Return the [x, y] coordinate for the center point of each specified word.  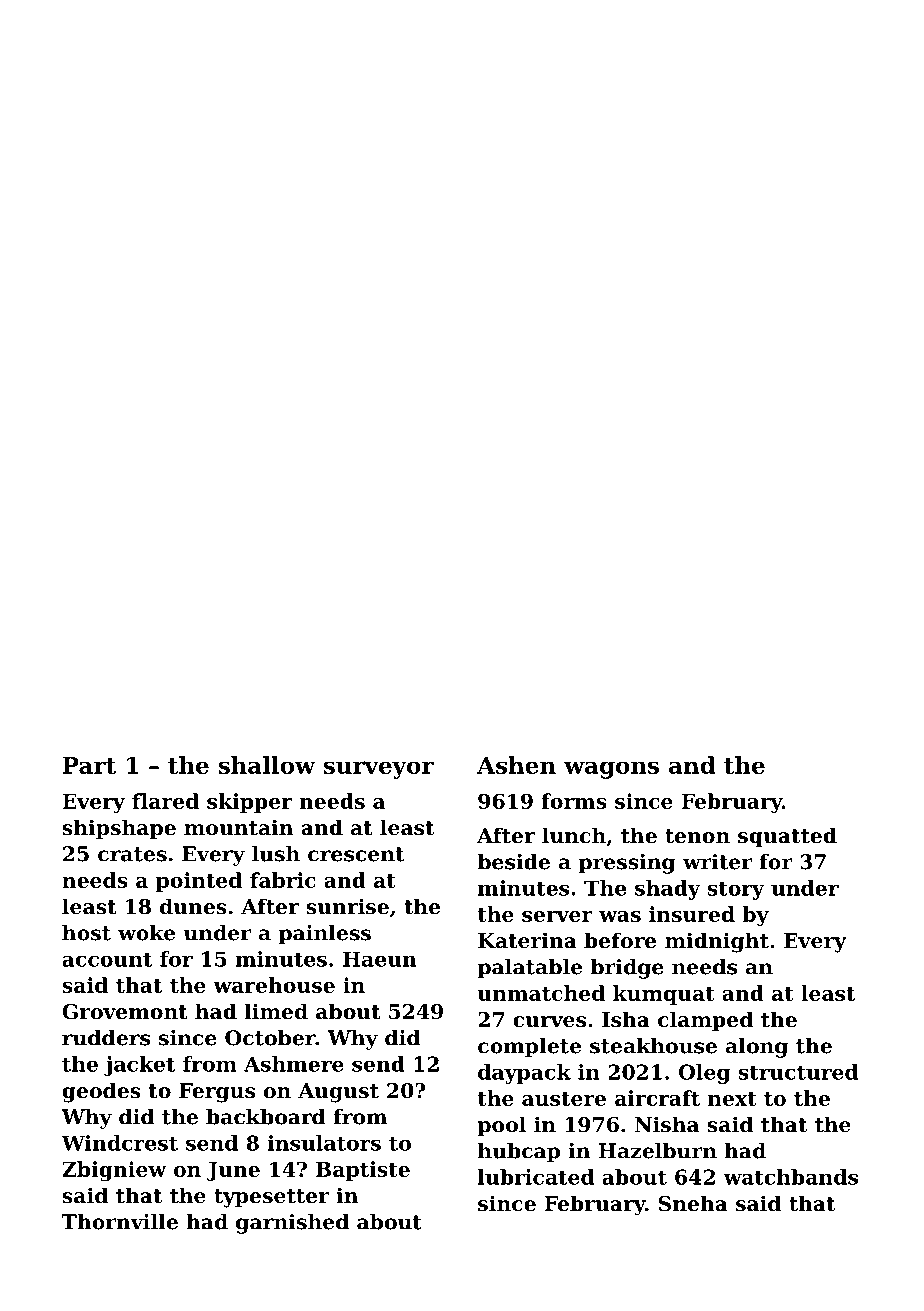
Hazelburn [657, 1151]
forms [574, 801]
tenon [697, 836]
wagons [611, 770]
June [233, 1171]
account [107, 959]
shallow [267, 765]
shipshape [119, 829]
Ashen [516, 765]
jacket [139, 1066]
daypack [524, 1074]
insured [692, 914]
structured [798, 1072]
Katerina [527, 940]
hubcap [519, 1153]
